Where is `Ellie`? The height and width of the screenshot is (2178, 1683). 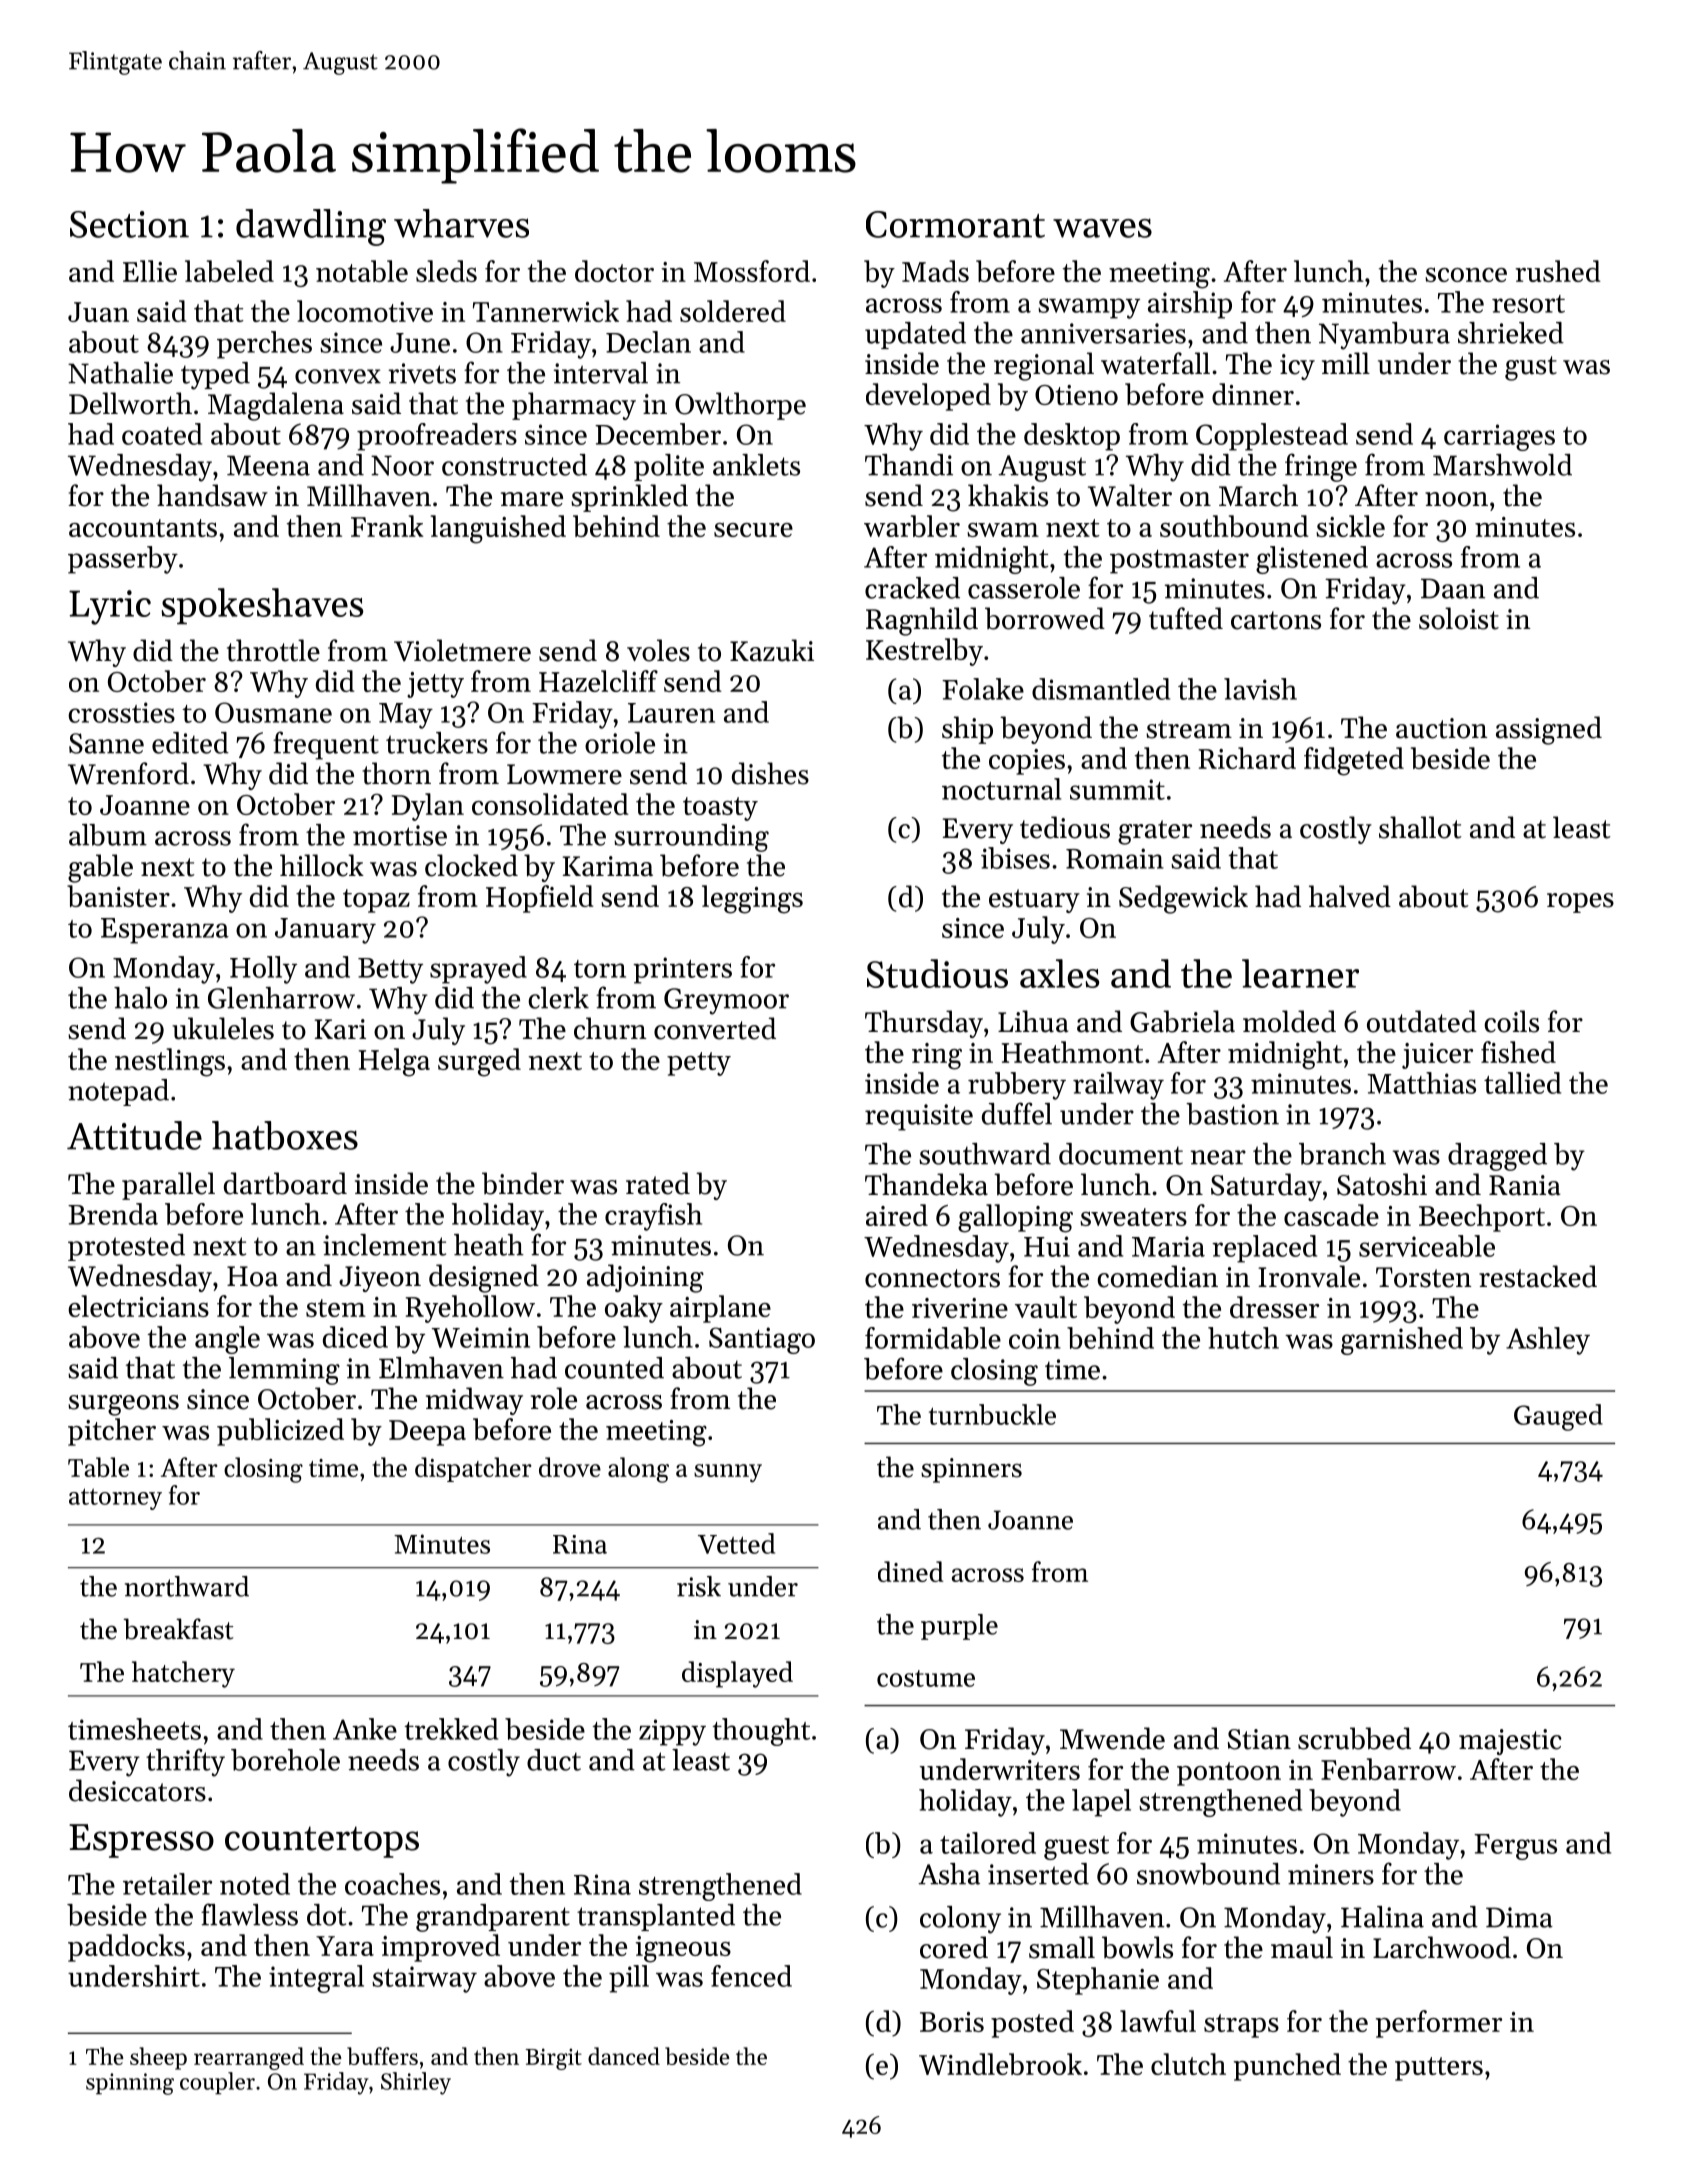
Ellie is located at coordinates (150, 271).
